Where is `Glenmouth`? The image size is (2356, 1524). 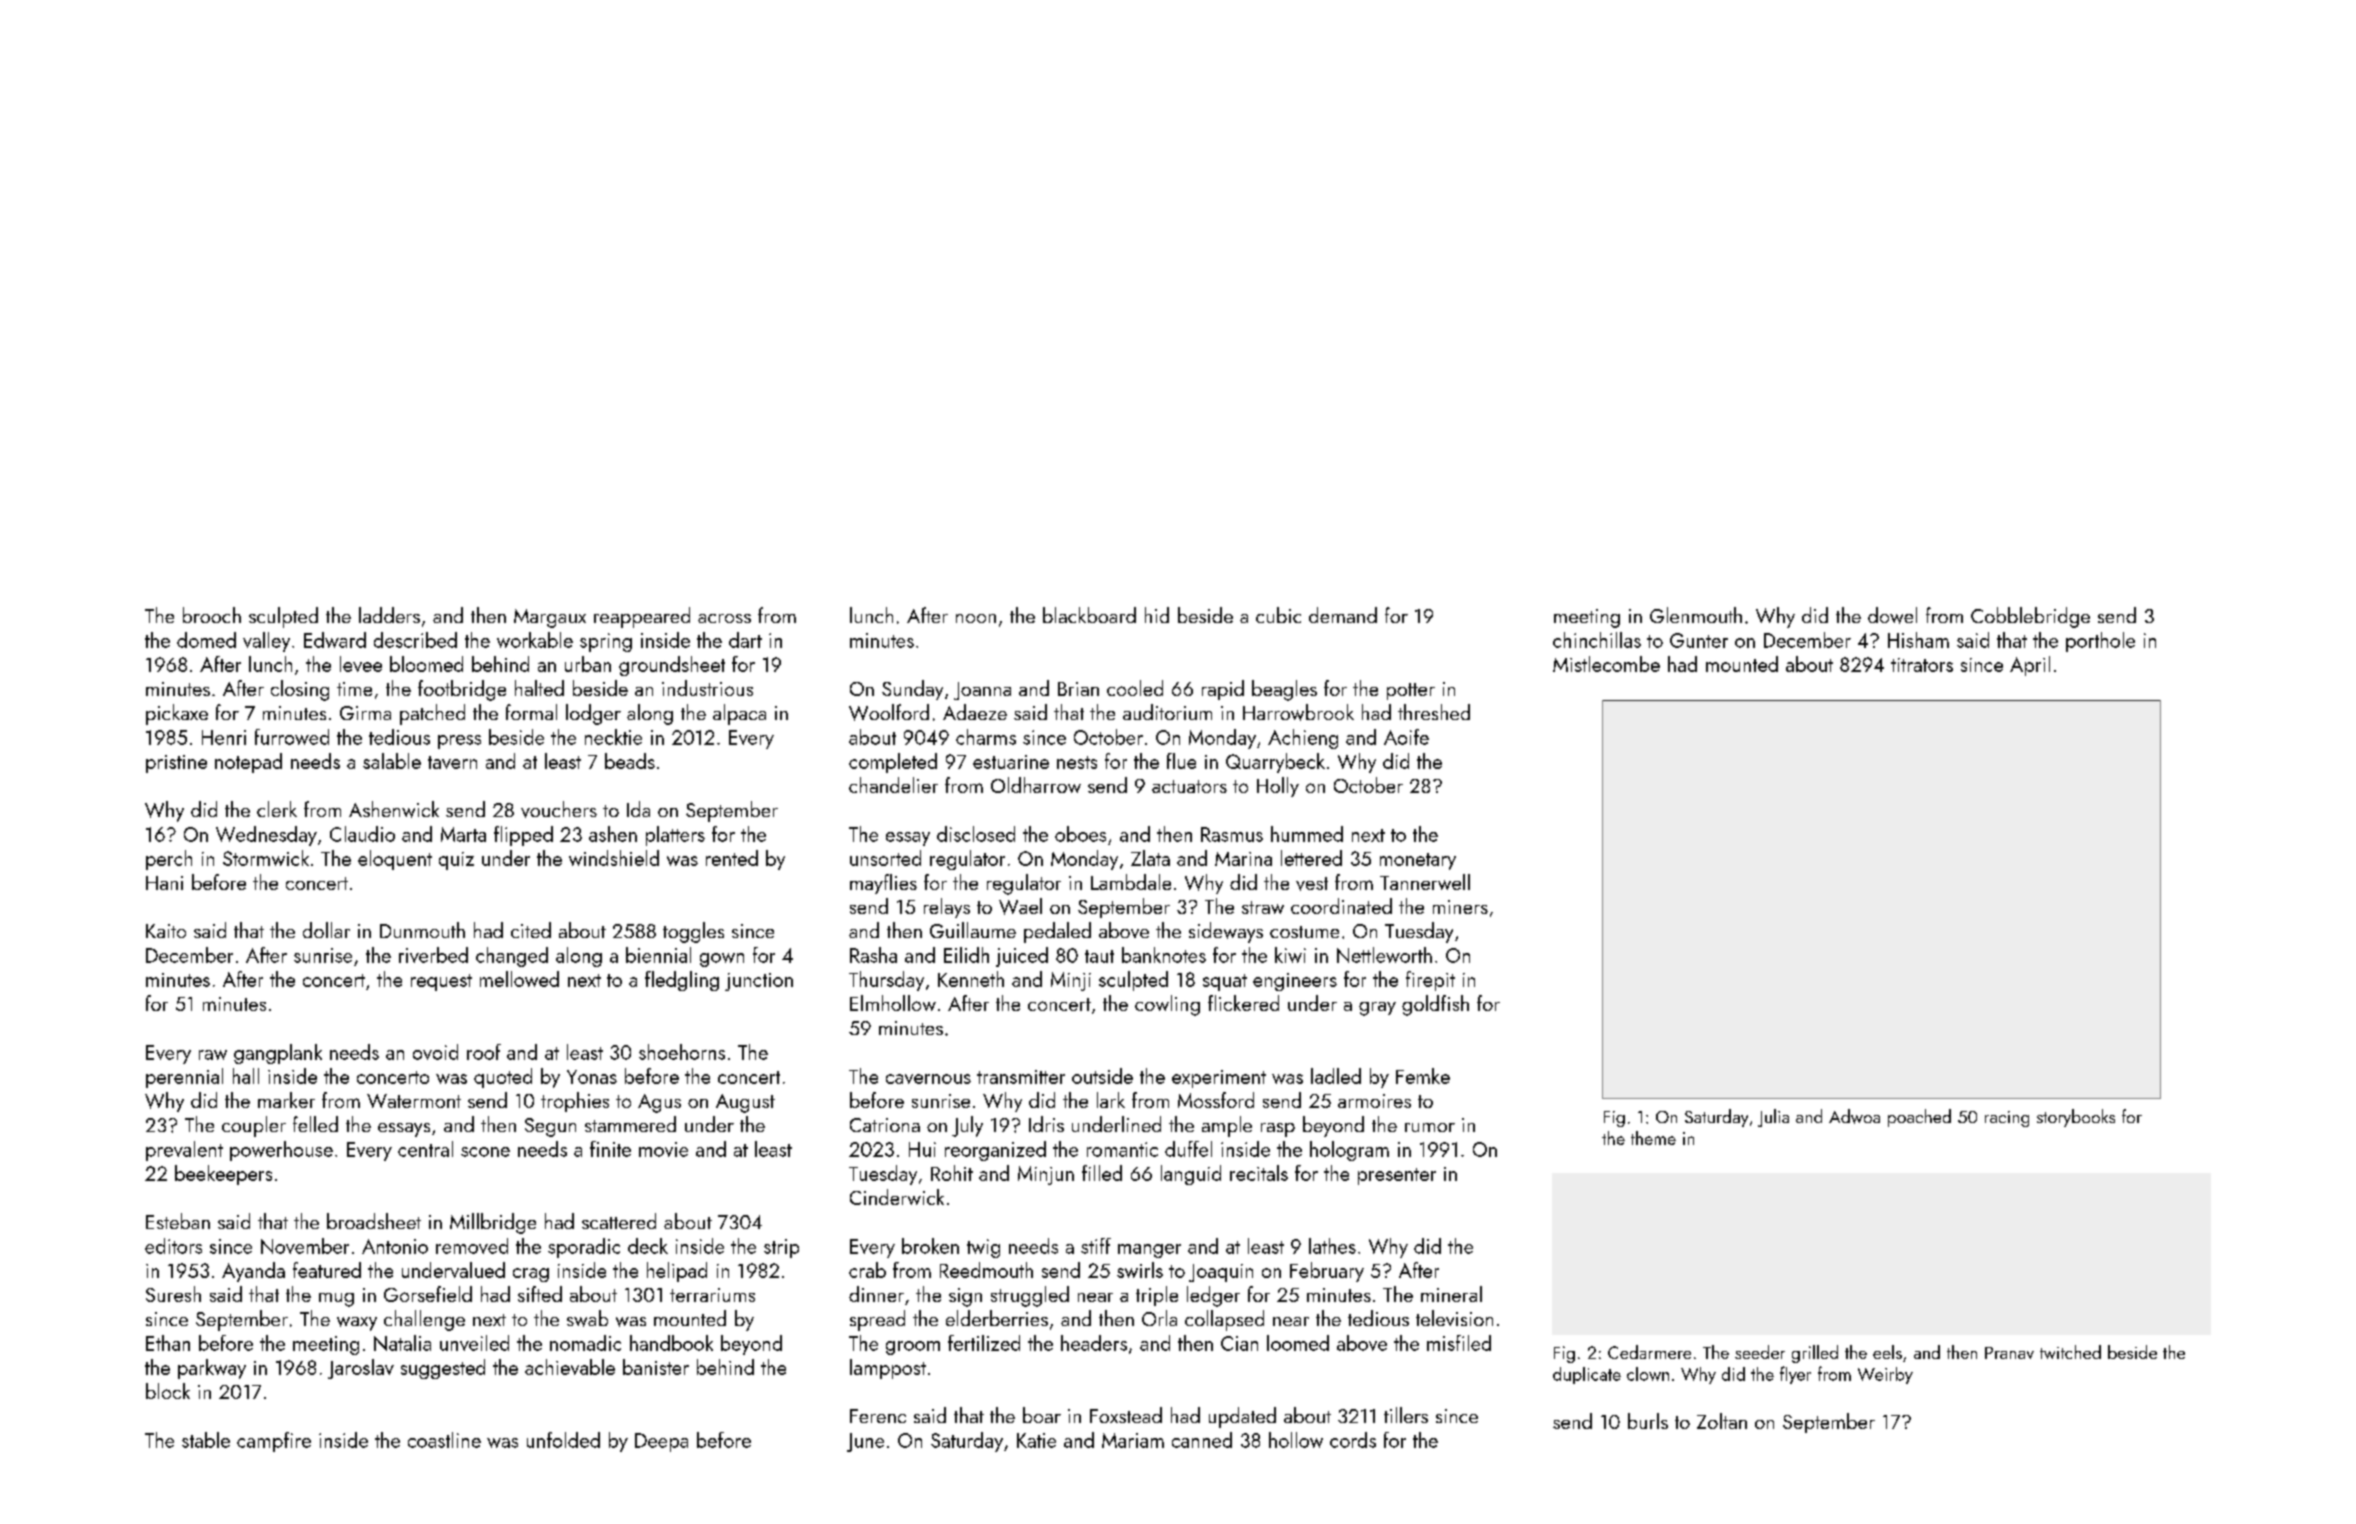 Glenmouth is located at coordinates (1696, 615).
